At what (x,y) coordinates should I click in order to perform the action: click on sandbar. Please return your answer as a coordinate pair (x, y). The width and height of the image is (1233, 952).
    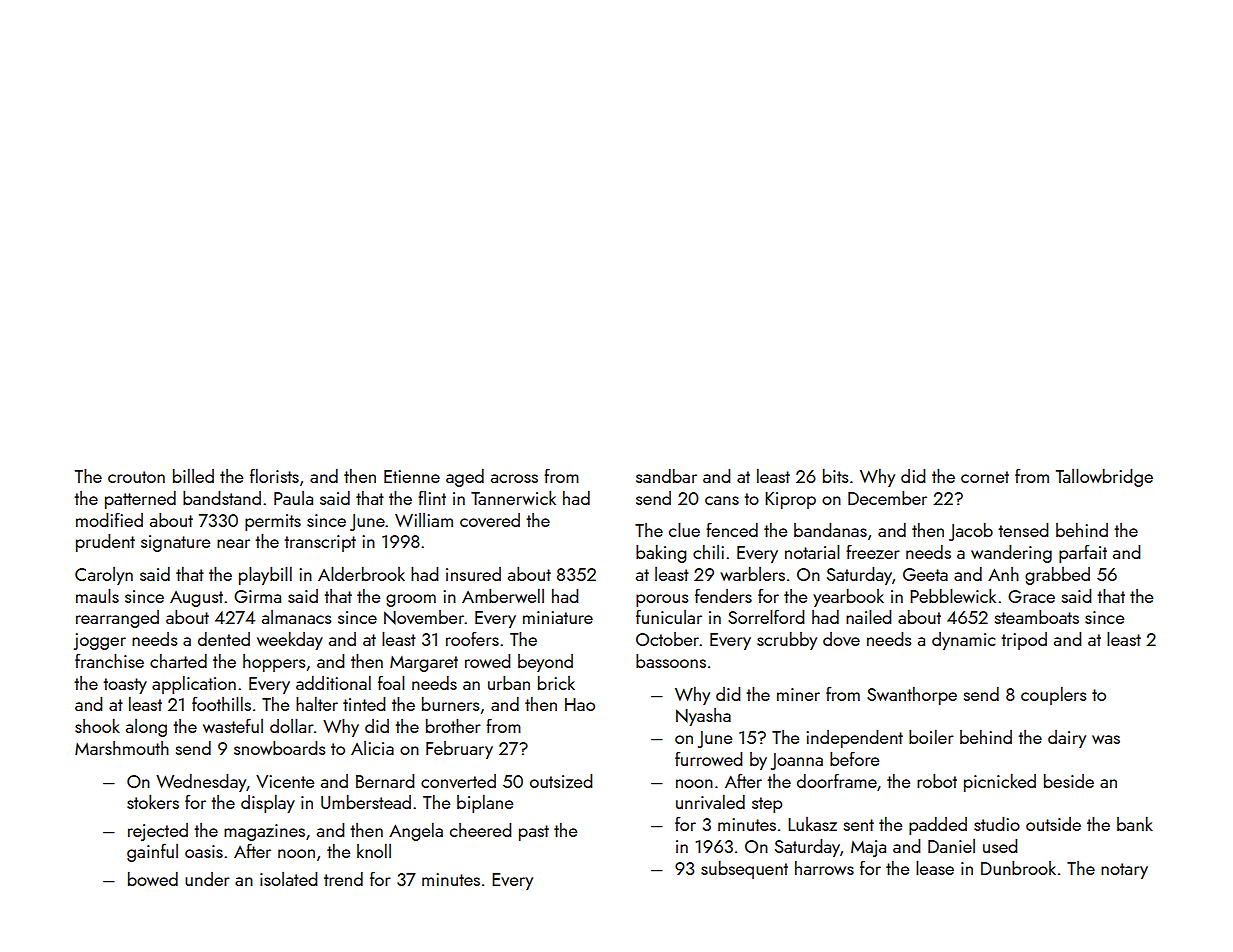
    Looking at the image, I should click on (666, 476).
